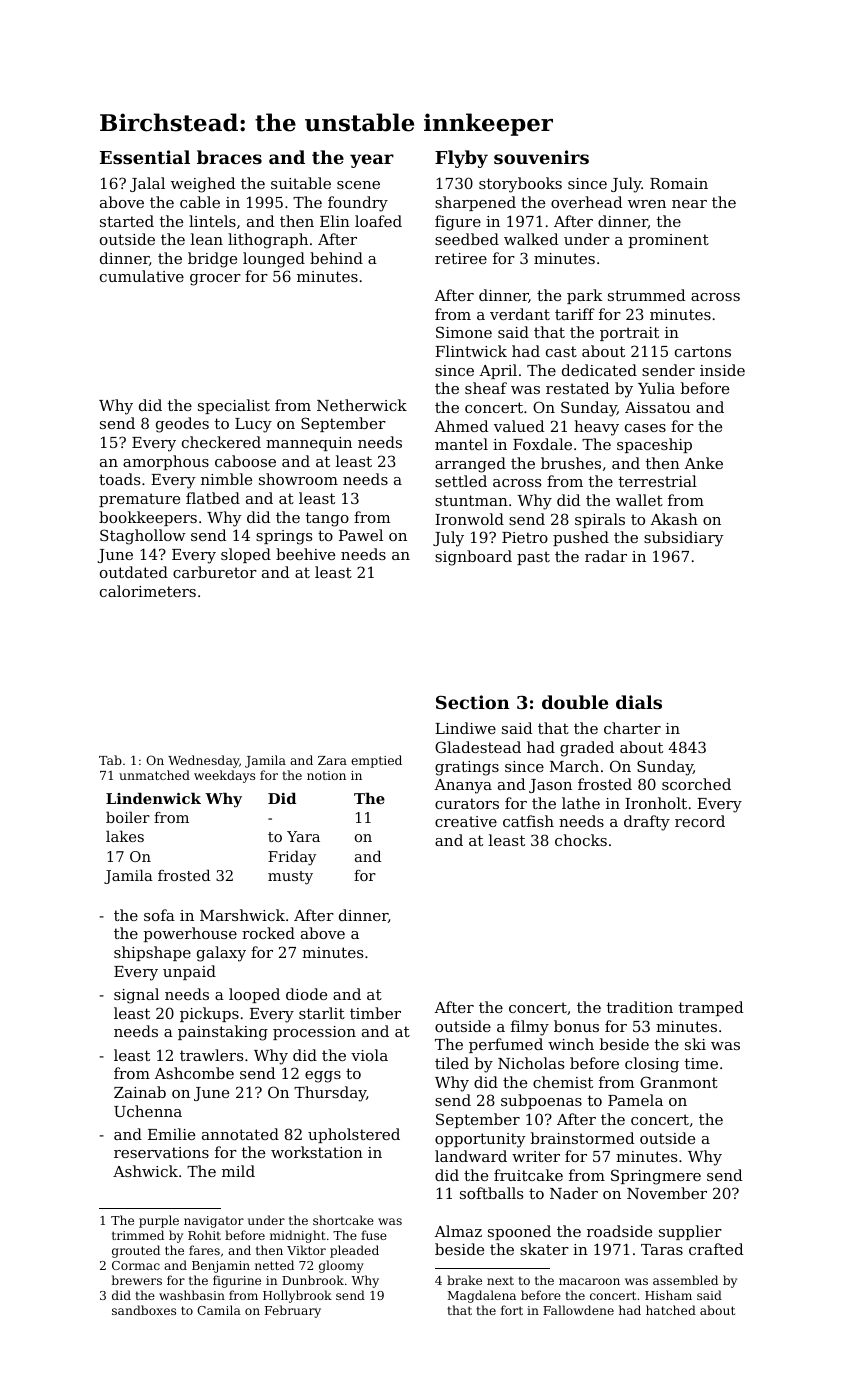 This screenshot has width=849, height=1400. What do you see at coordinates (461, 426) in the screenshot?
I see `Ahmed` at bounding box center [461, 426].
